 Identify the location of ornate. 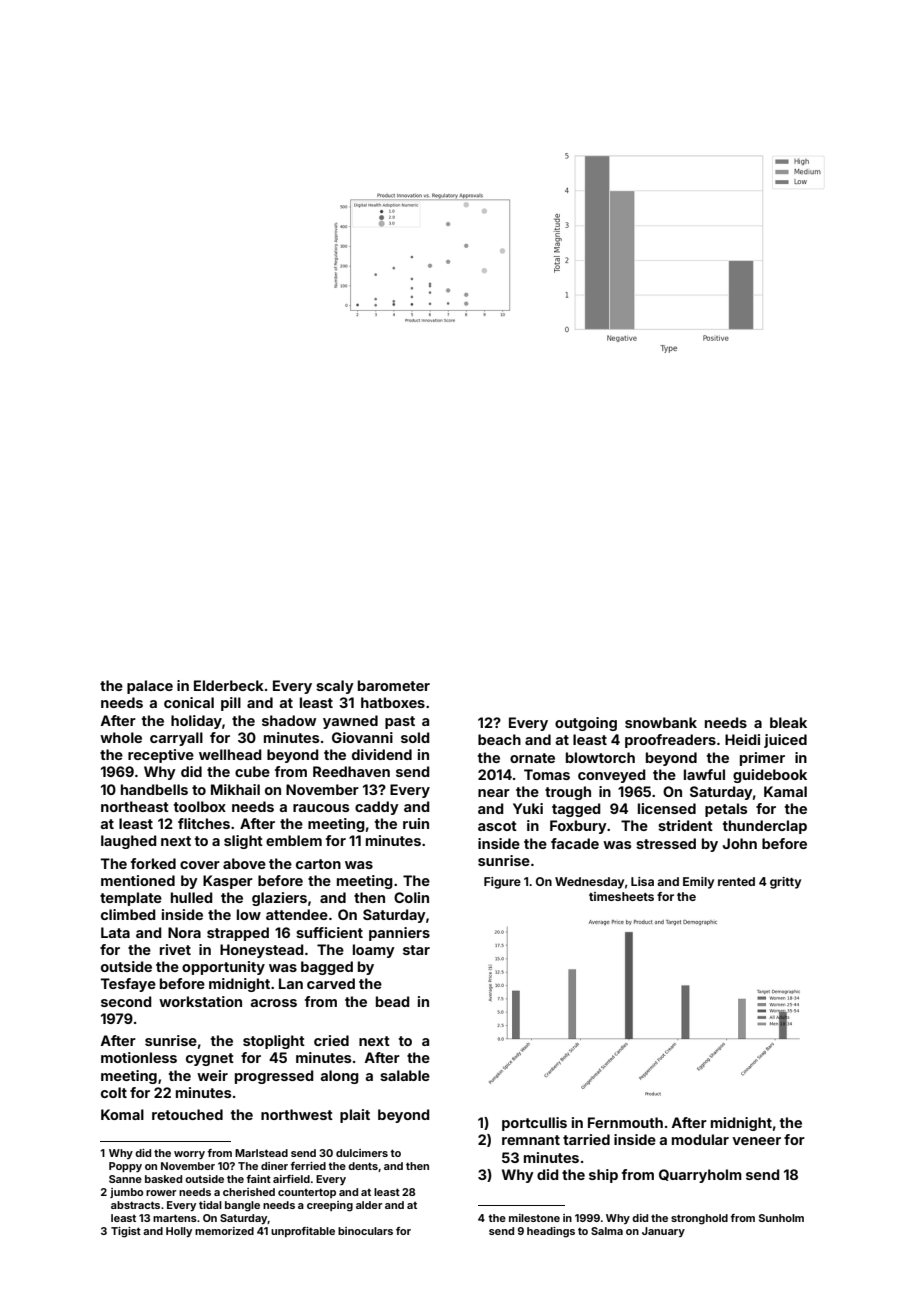
(532, 758).
